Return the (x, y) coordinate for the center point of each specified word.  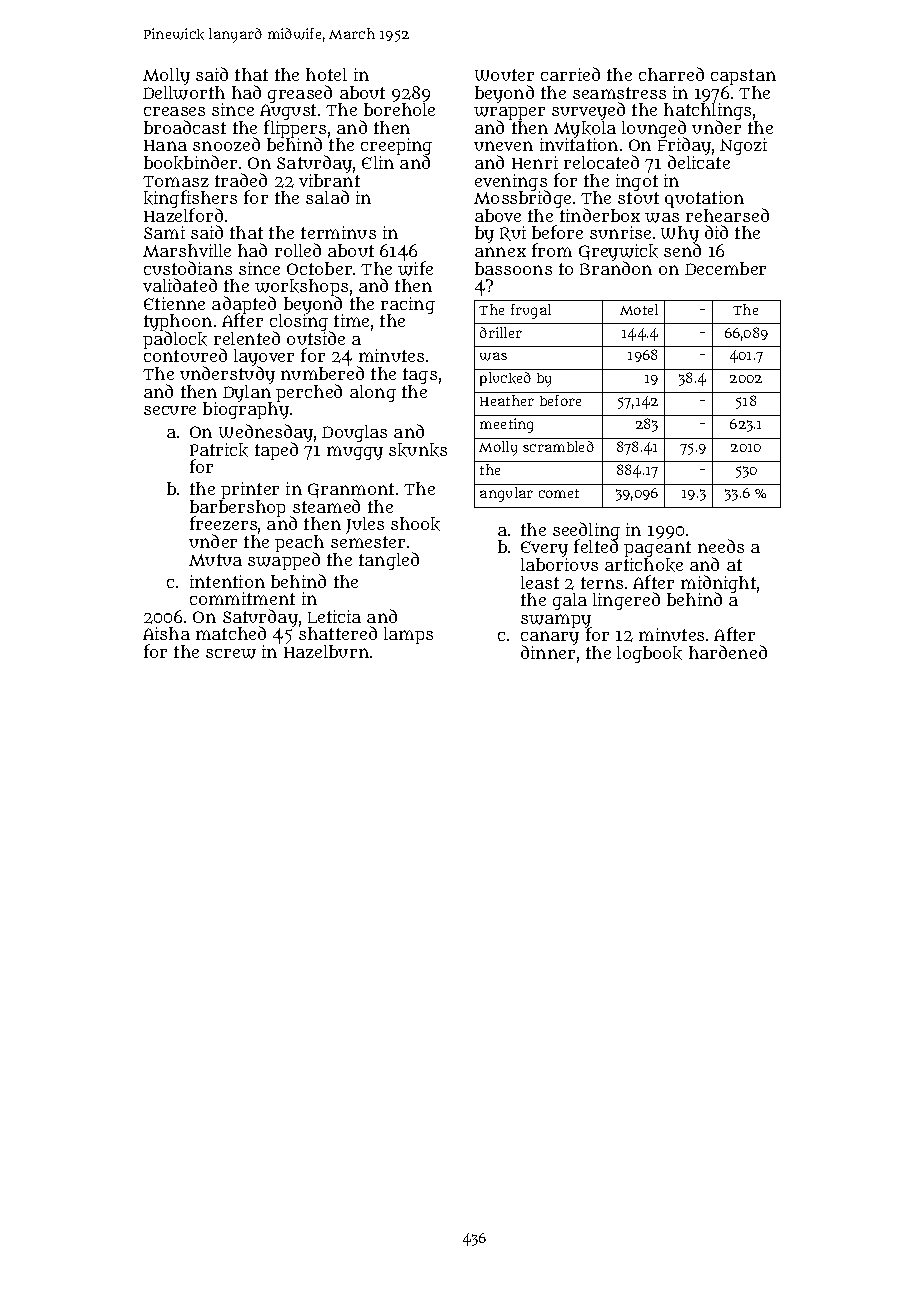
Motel (639, 309)
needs (721, 546)
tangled (389, 561)
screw (231, 654)
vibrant (329, 180)
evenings (511, 182)
